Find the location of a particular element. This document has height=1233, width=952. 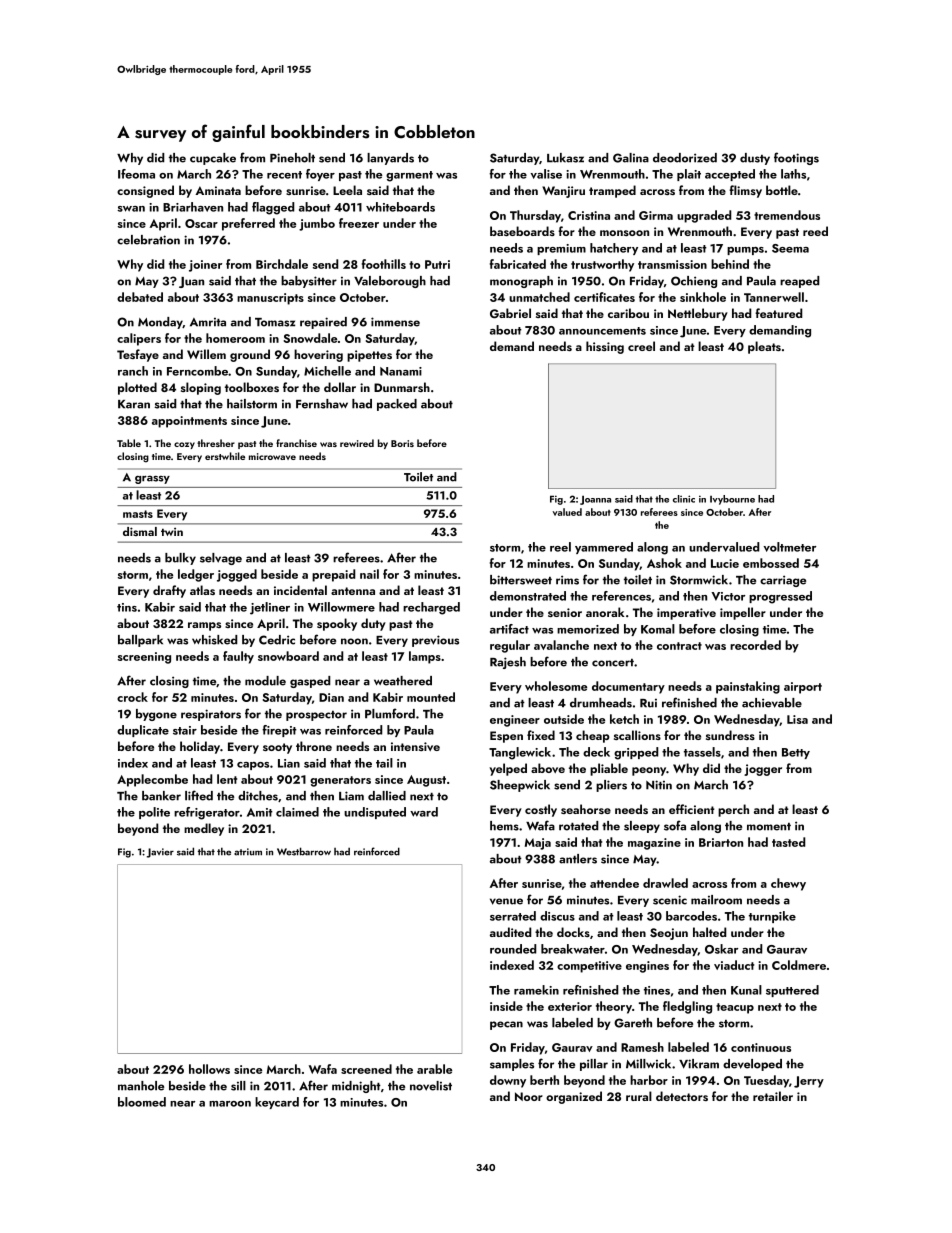

manhole is located at coordinates (141, 1086).
